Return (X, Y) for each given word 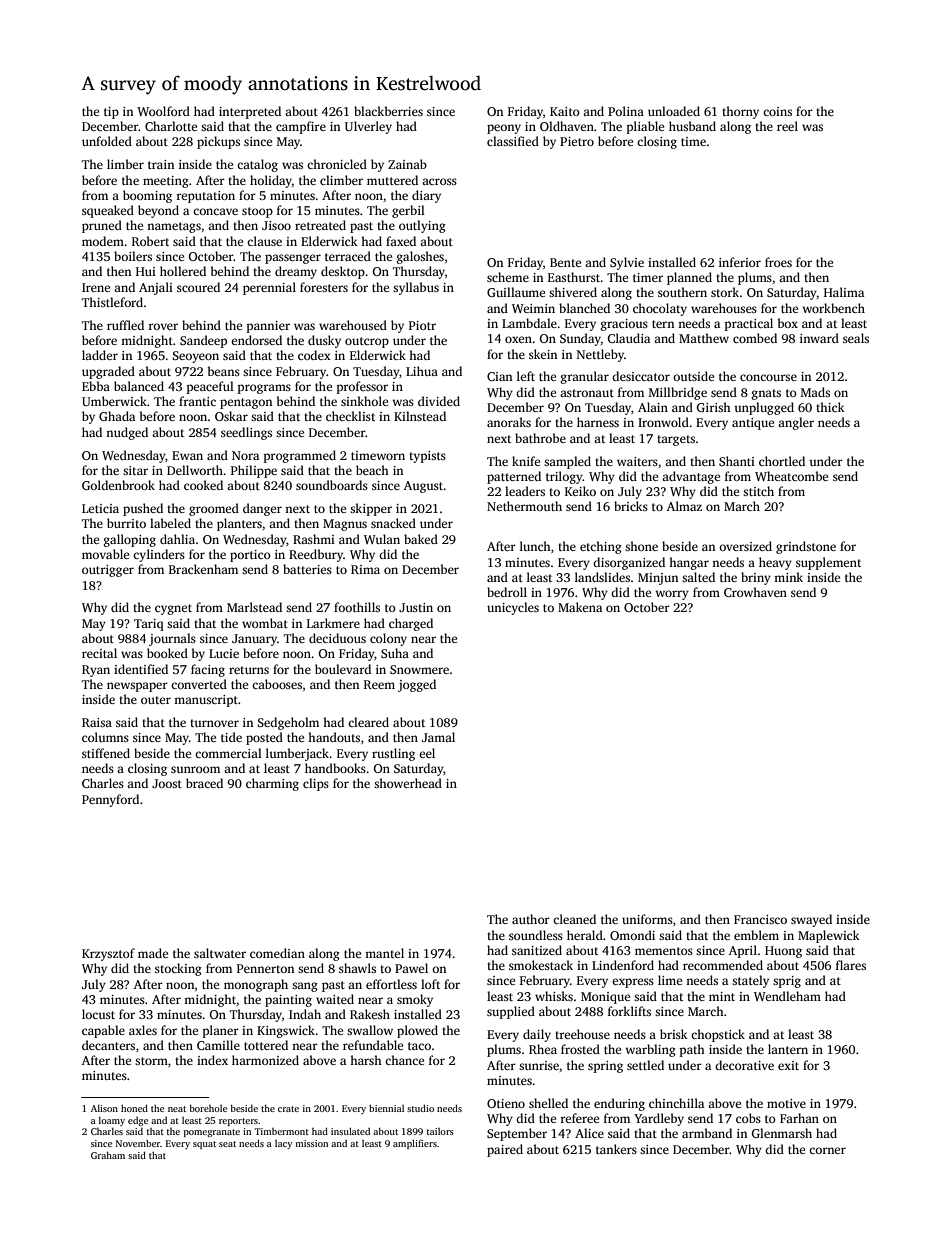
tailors (440, 1131)
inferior (740, 262)
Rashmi (314, 539)
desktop (343, 272)
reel (787, 126)
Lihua (422, 371)
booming (147, 196)
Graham (108, 1155)
